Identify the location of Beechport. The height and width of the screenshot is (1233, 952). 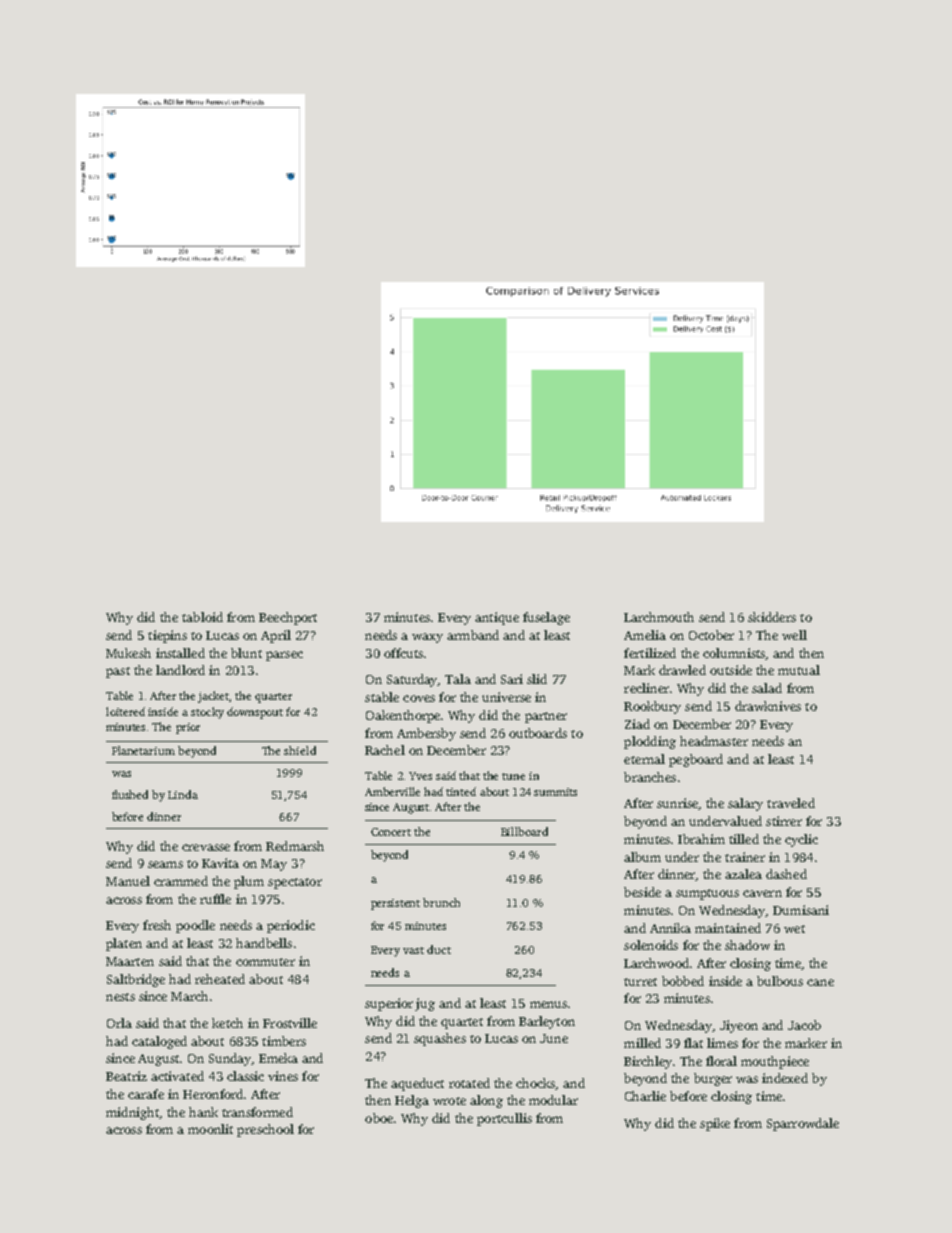
(288, 618).
